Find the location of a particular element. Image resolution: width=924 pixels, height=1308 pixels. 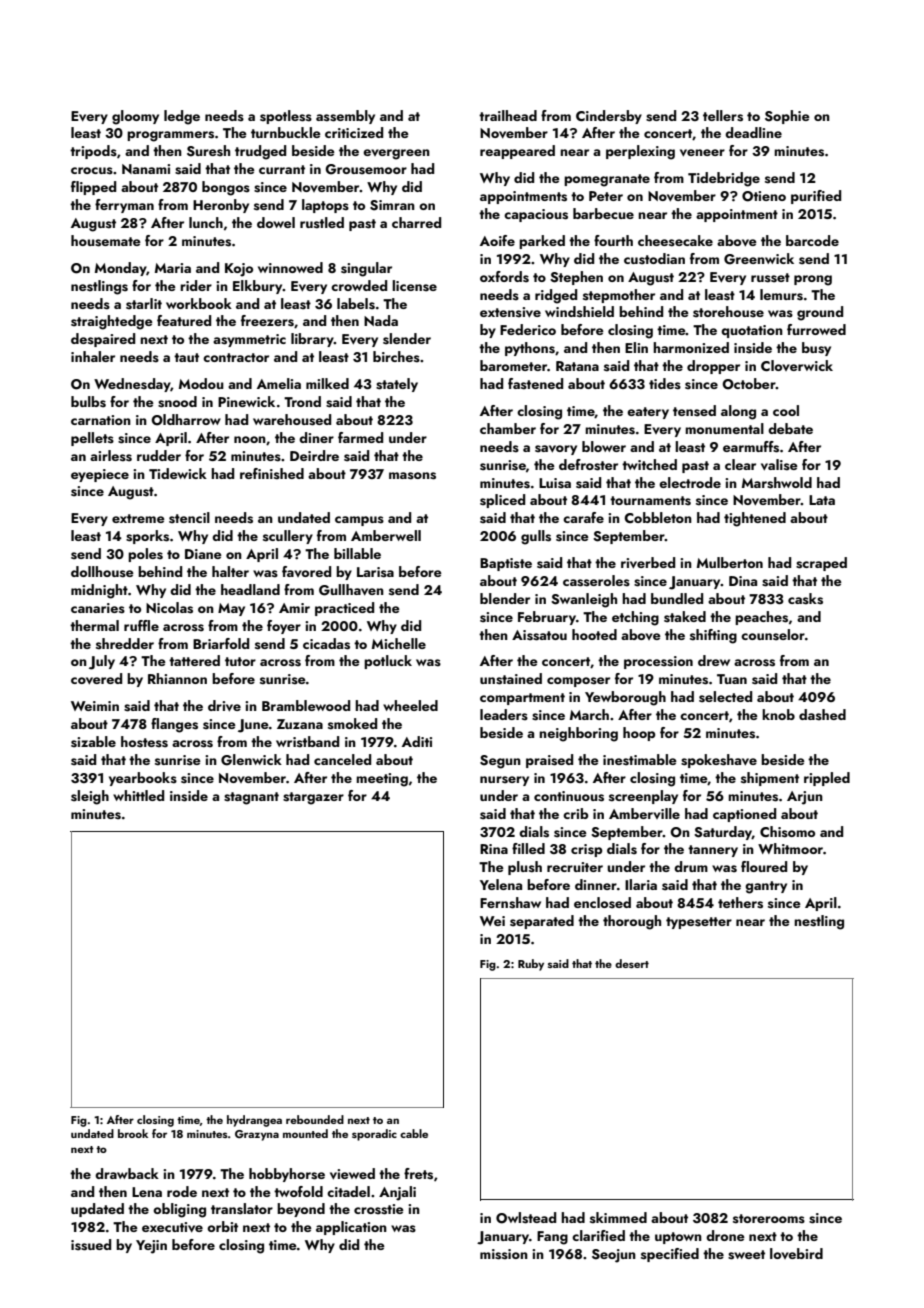

slender is located at coordinates (407, 339).
